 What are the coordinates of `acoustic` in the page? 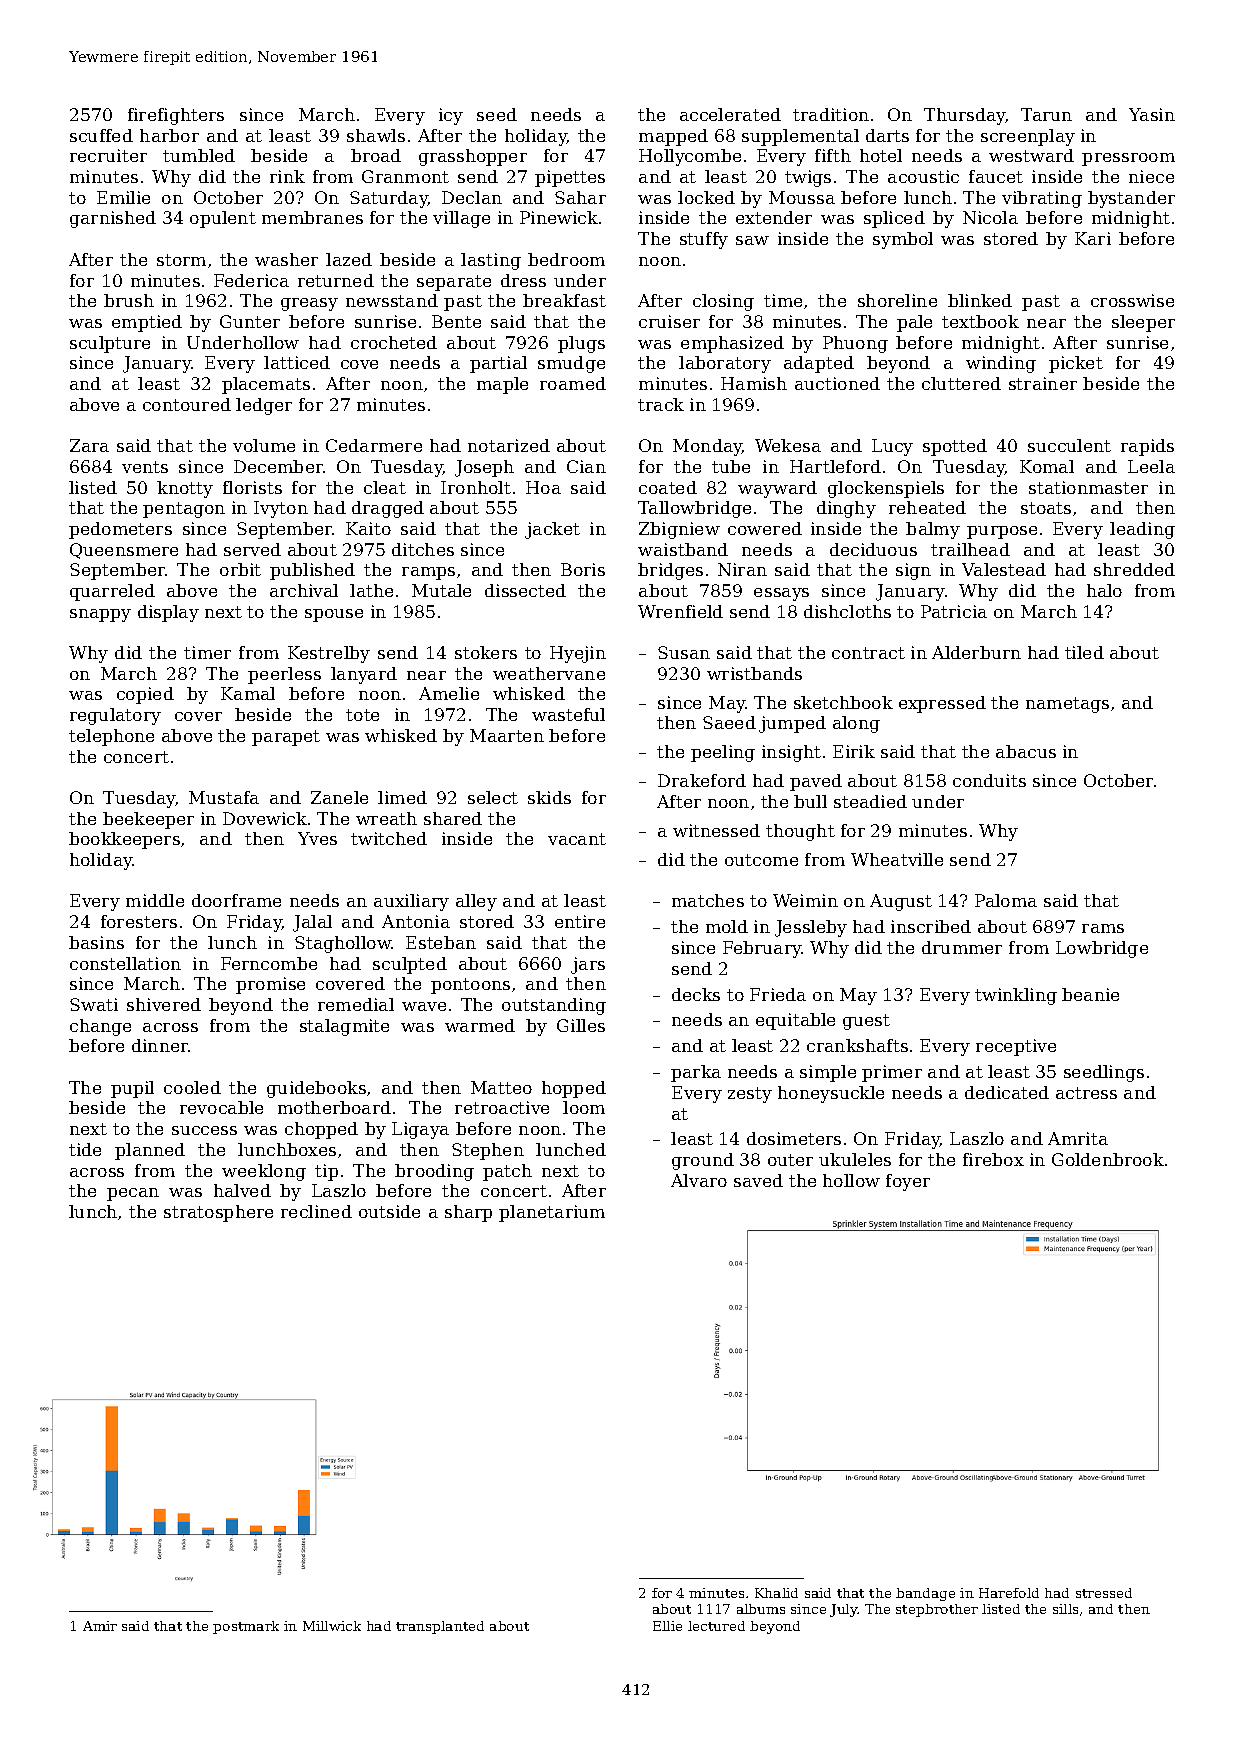 It's located at (923, 176).
